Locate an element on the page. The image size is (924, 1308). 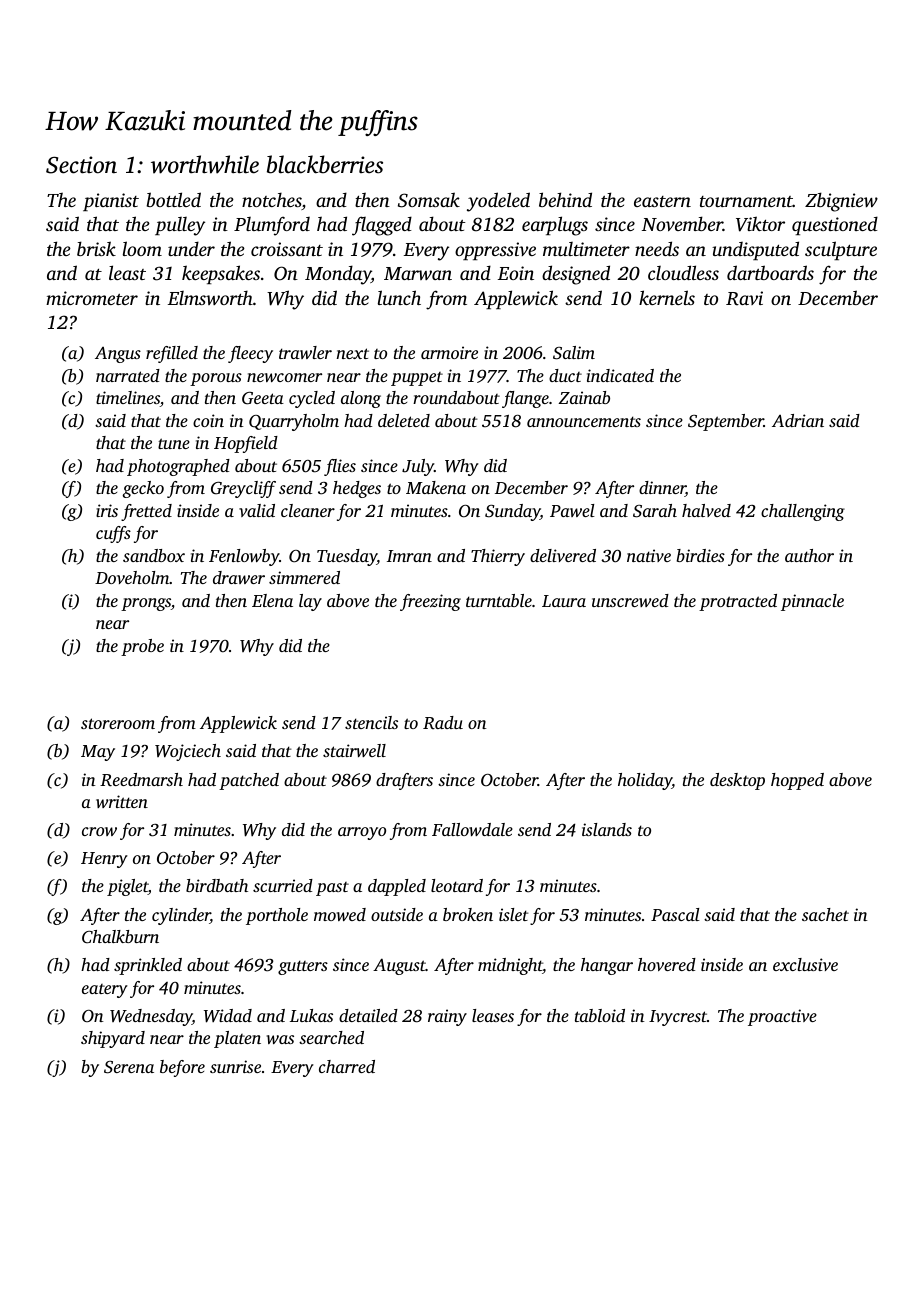
Wojciech is located at coordinates (188, 752).
